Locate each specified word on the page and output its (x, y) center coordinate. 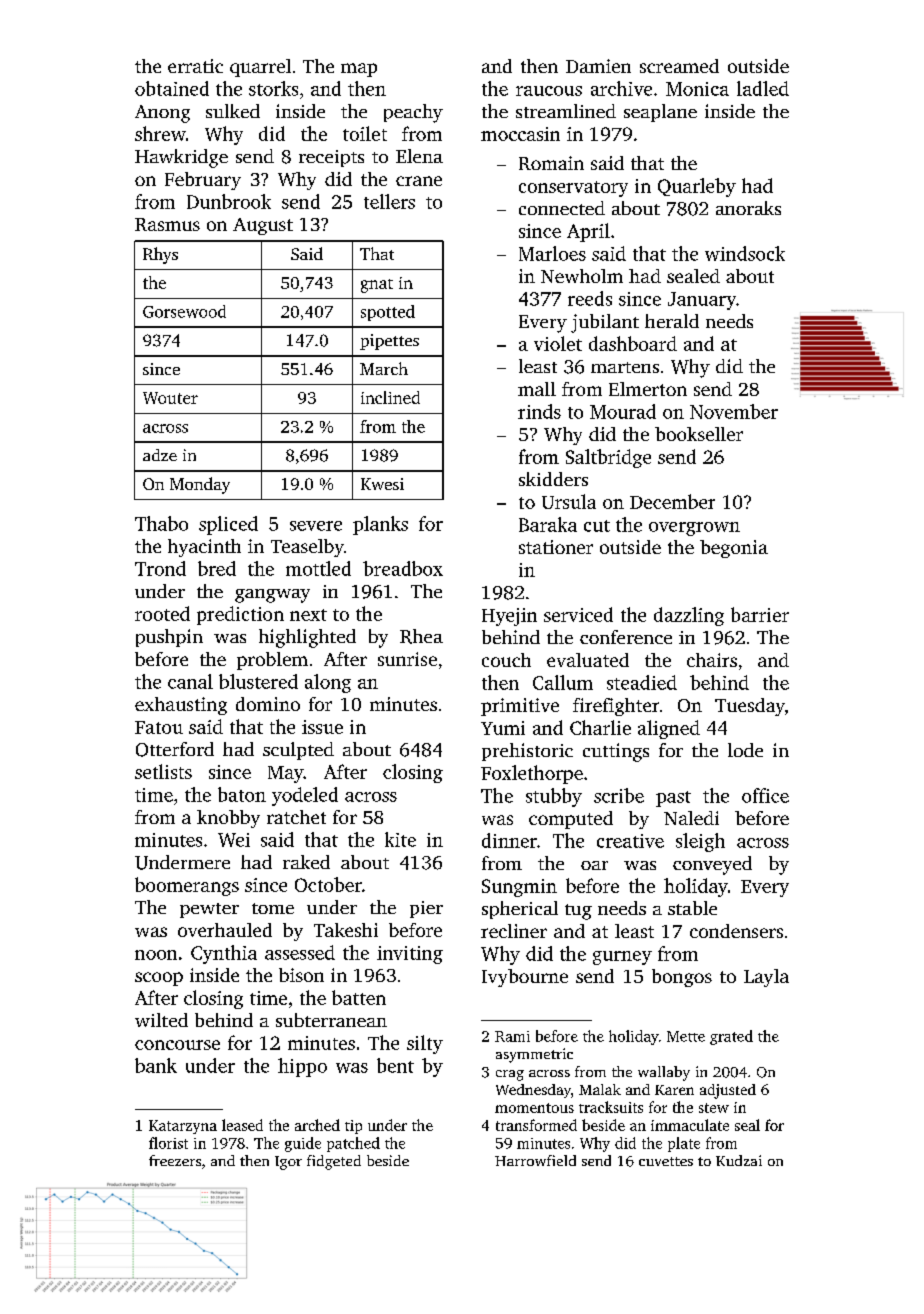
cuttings (616, 752)
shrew (160, 133)
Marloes (552, 253)
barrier (760, 614)
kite (400, 839)
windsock (745, 253)
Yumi (503, 728)
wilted (161, 1020)
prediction (240, 615)
